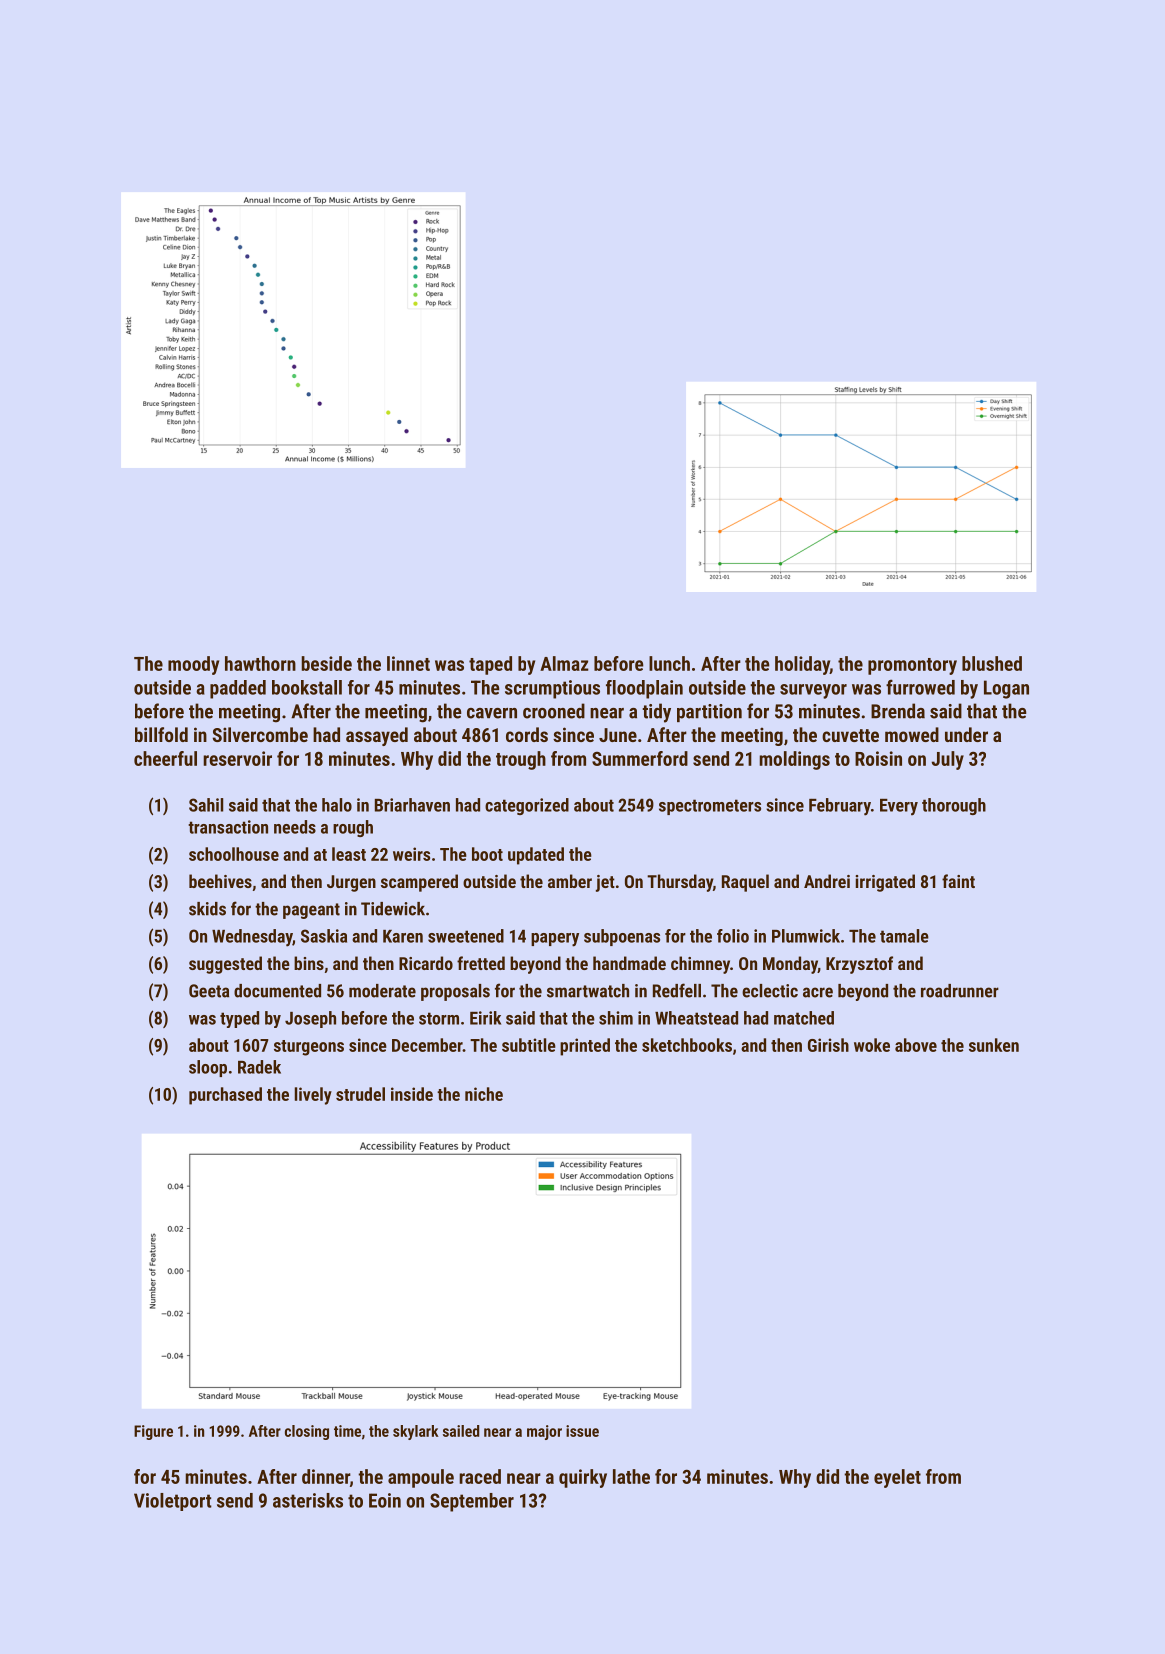 The height and width of the document is (1654, 1165). I want to click on promontory, so click(912, 666).
